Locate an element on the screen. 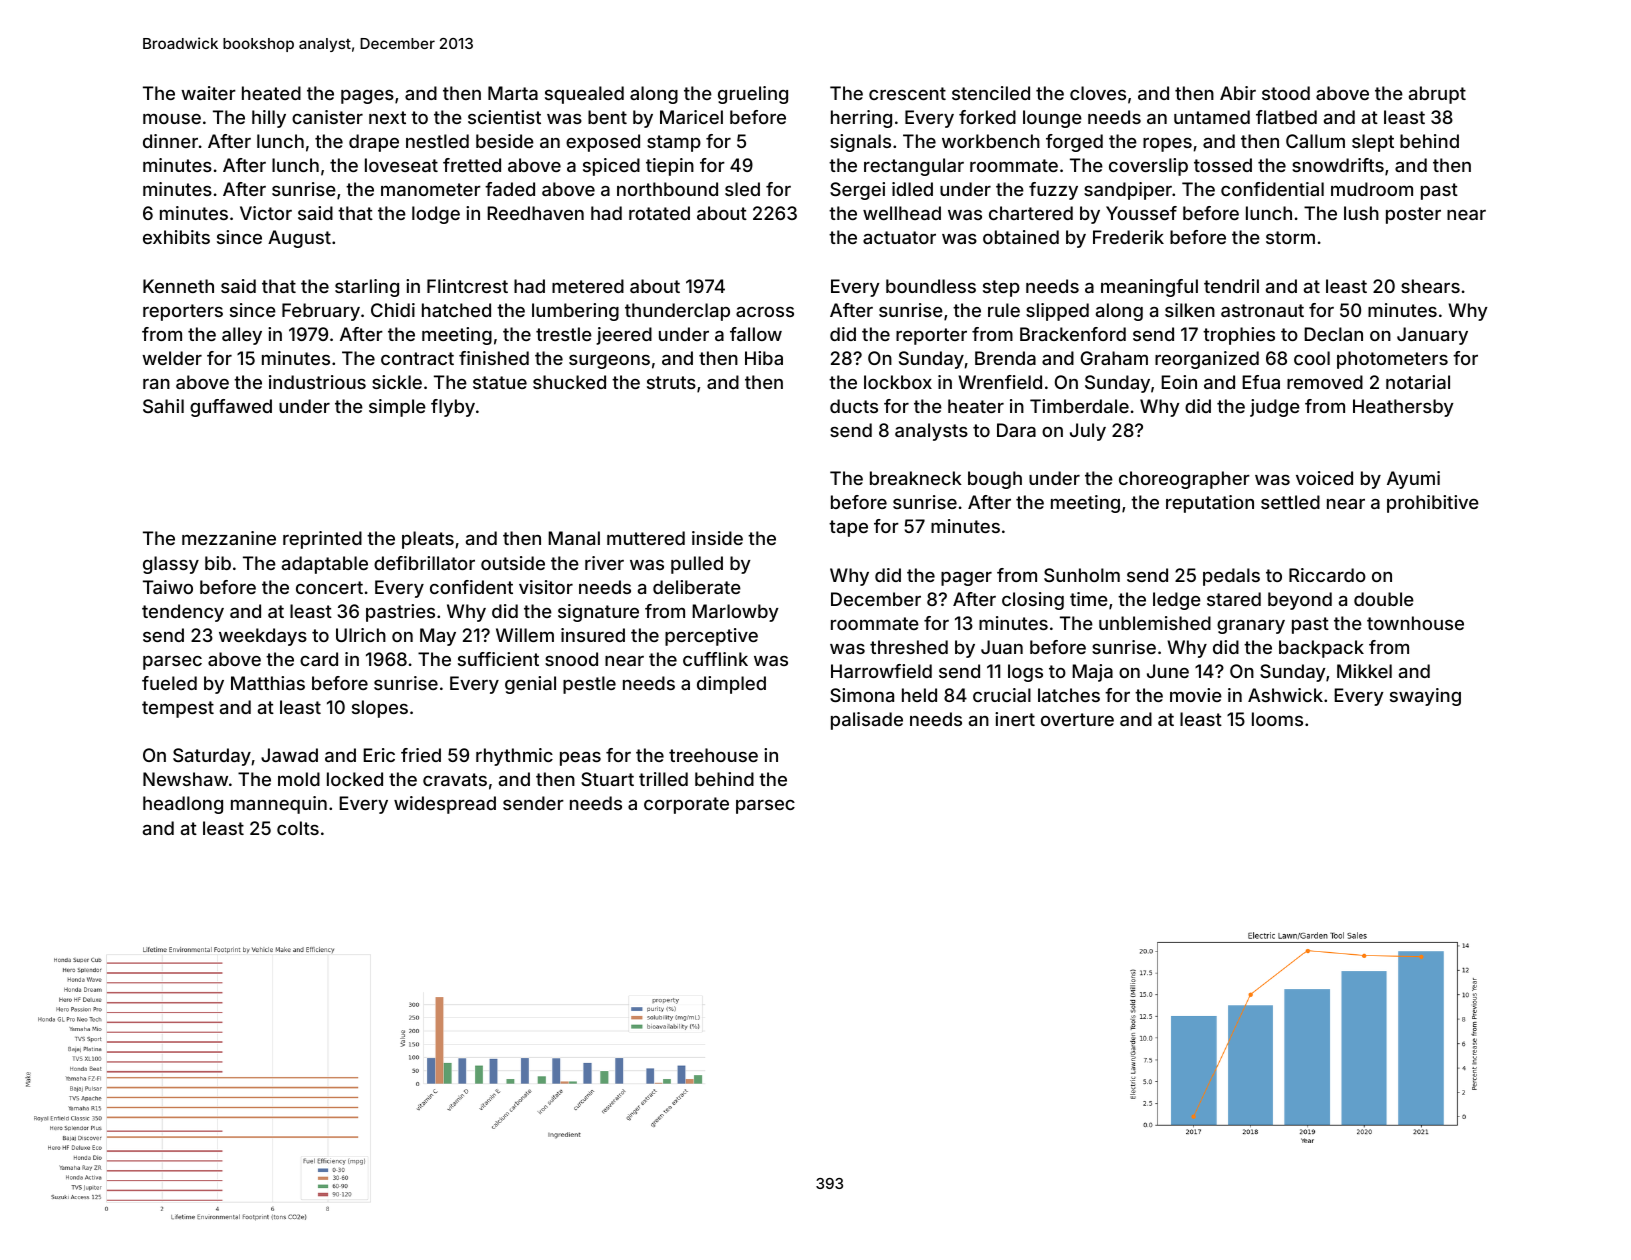 The image size is (1631, 1260). alley is located at coordinates (242, 336).
